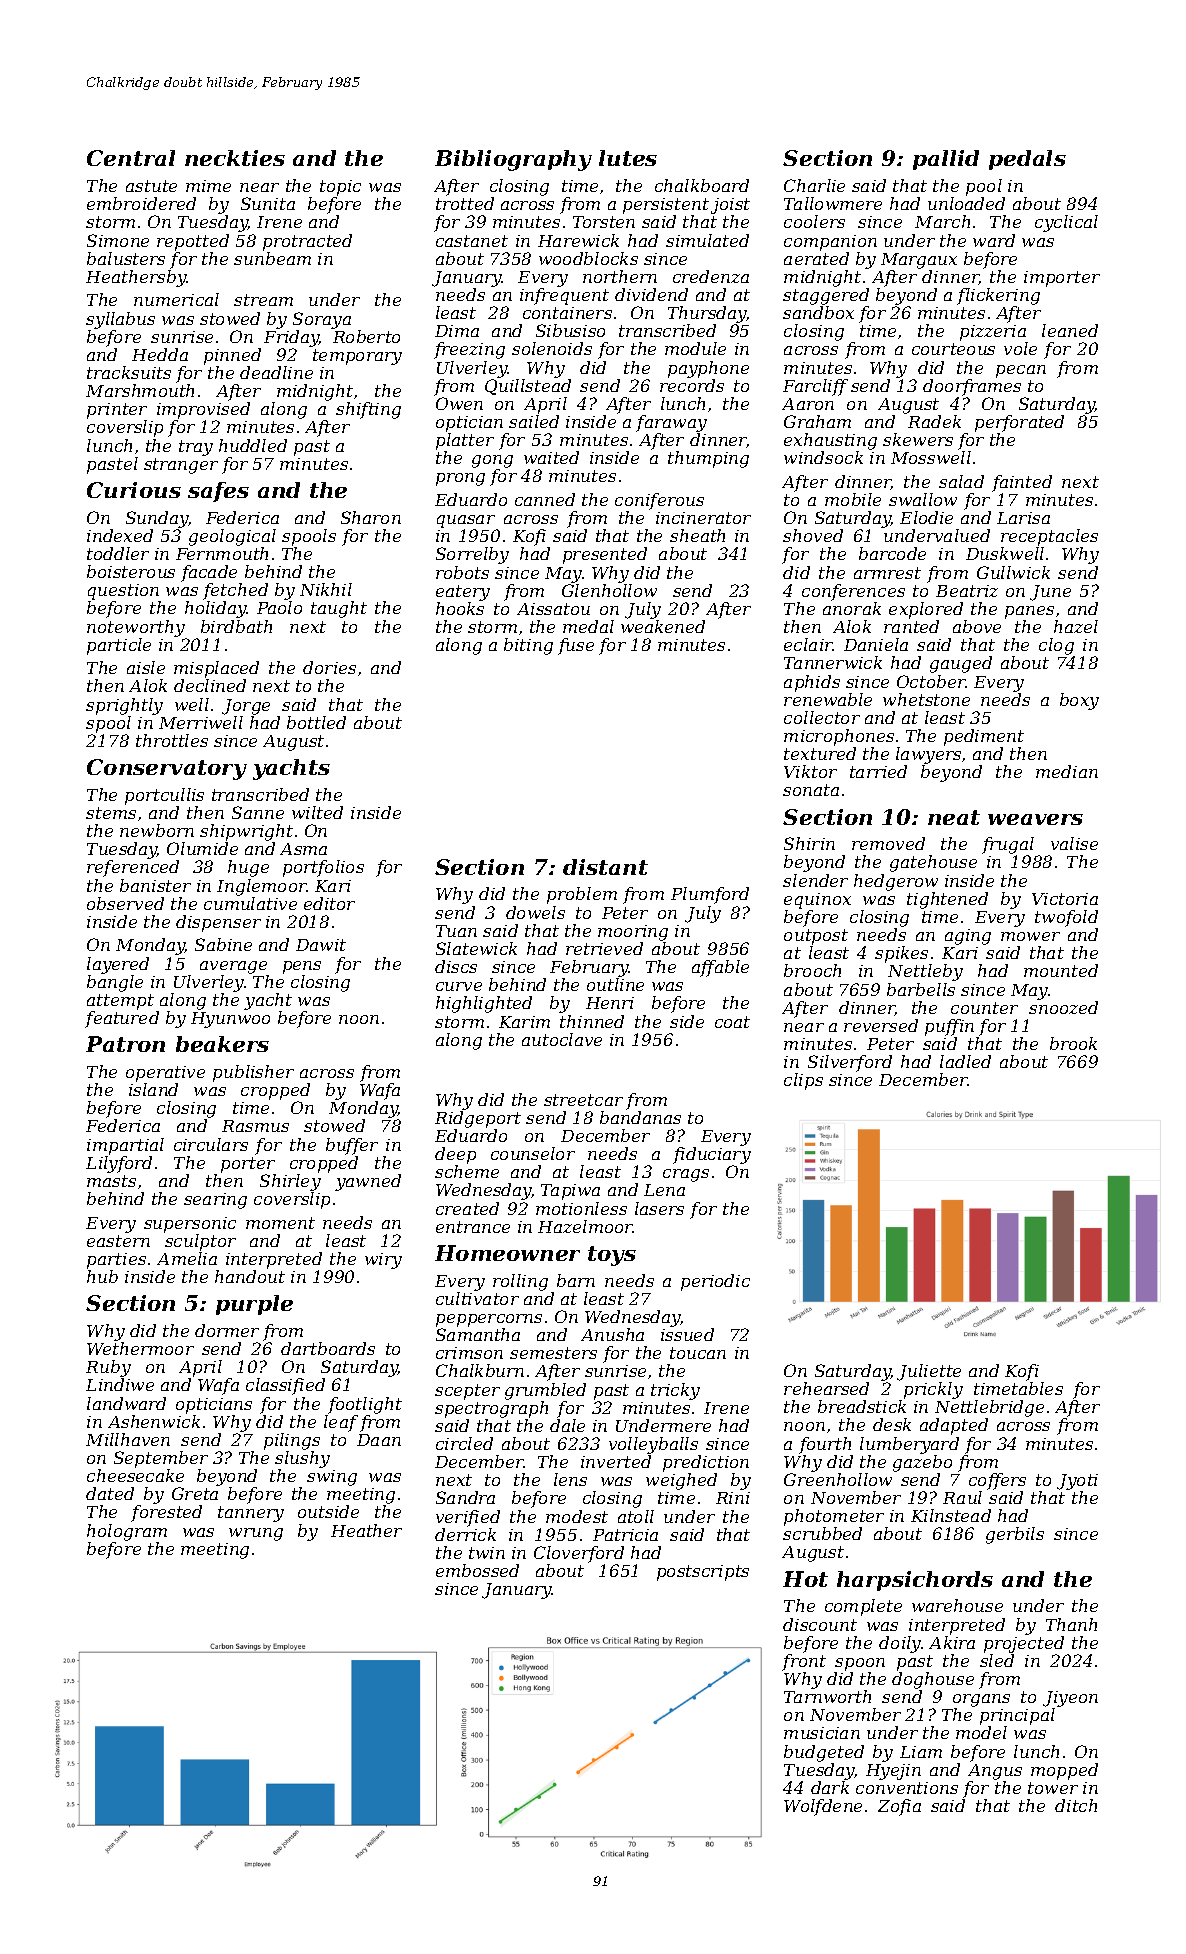  What do you see at coordinates (567, 313) in the screenshot?
I see `containers` at bounding box center [567, 313].
